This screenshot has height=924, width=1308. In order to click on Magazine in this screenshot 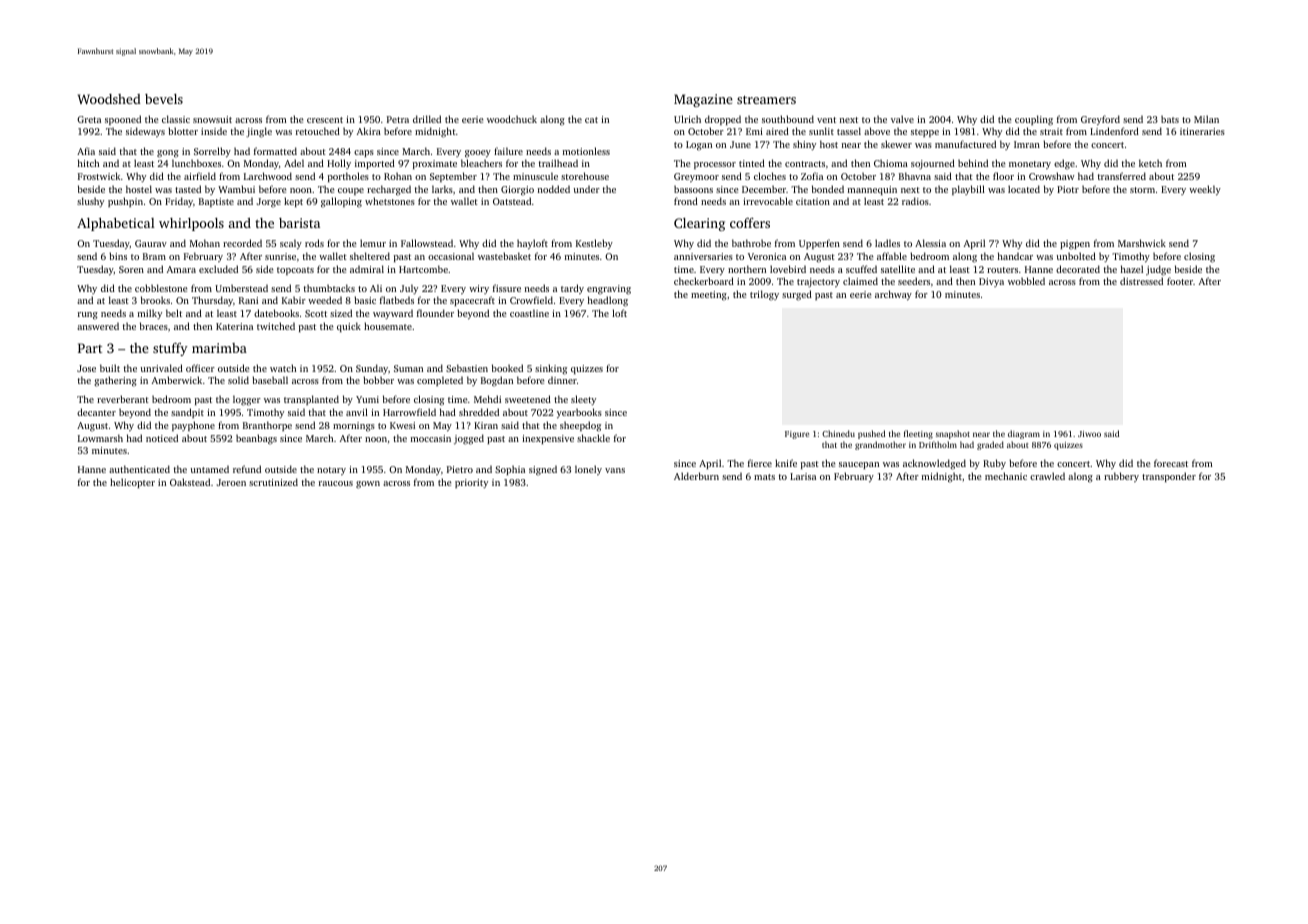, I will do `click(703, 100)`.
